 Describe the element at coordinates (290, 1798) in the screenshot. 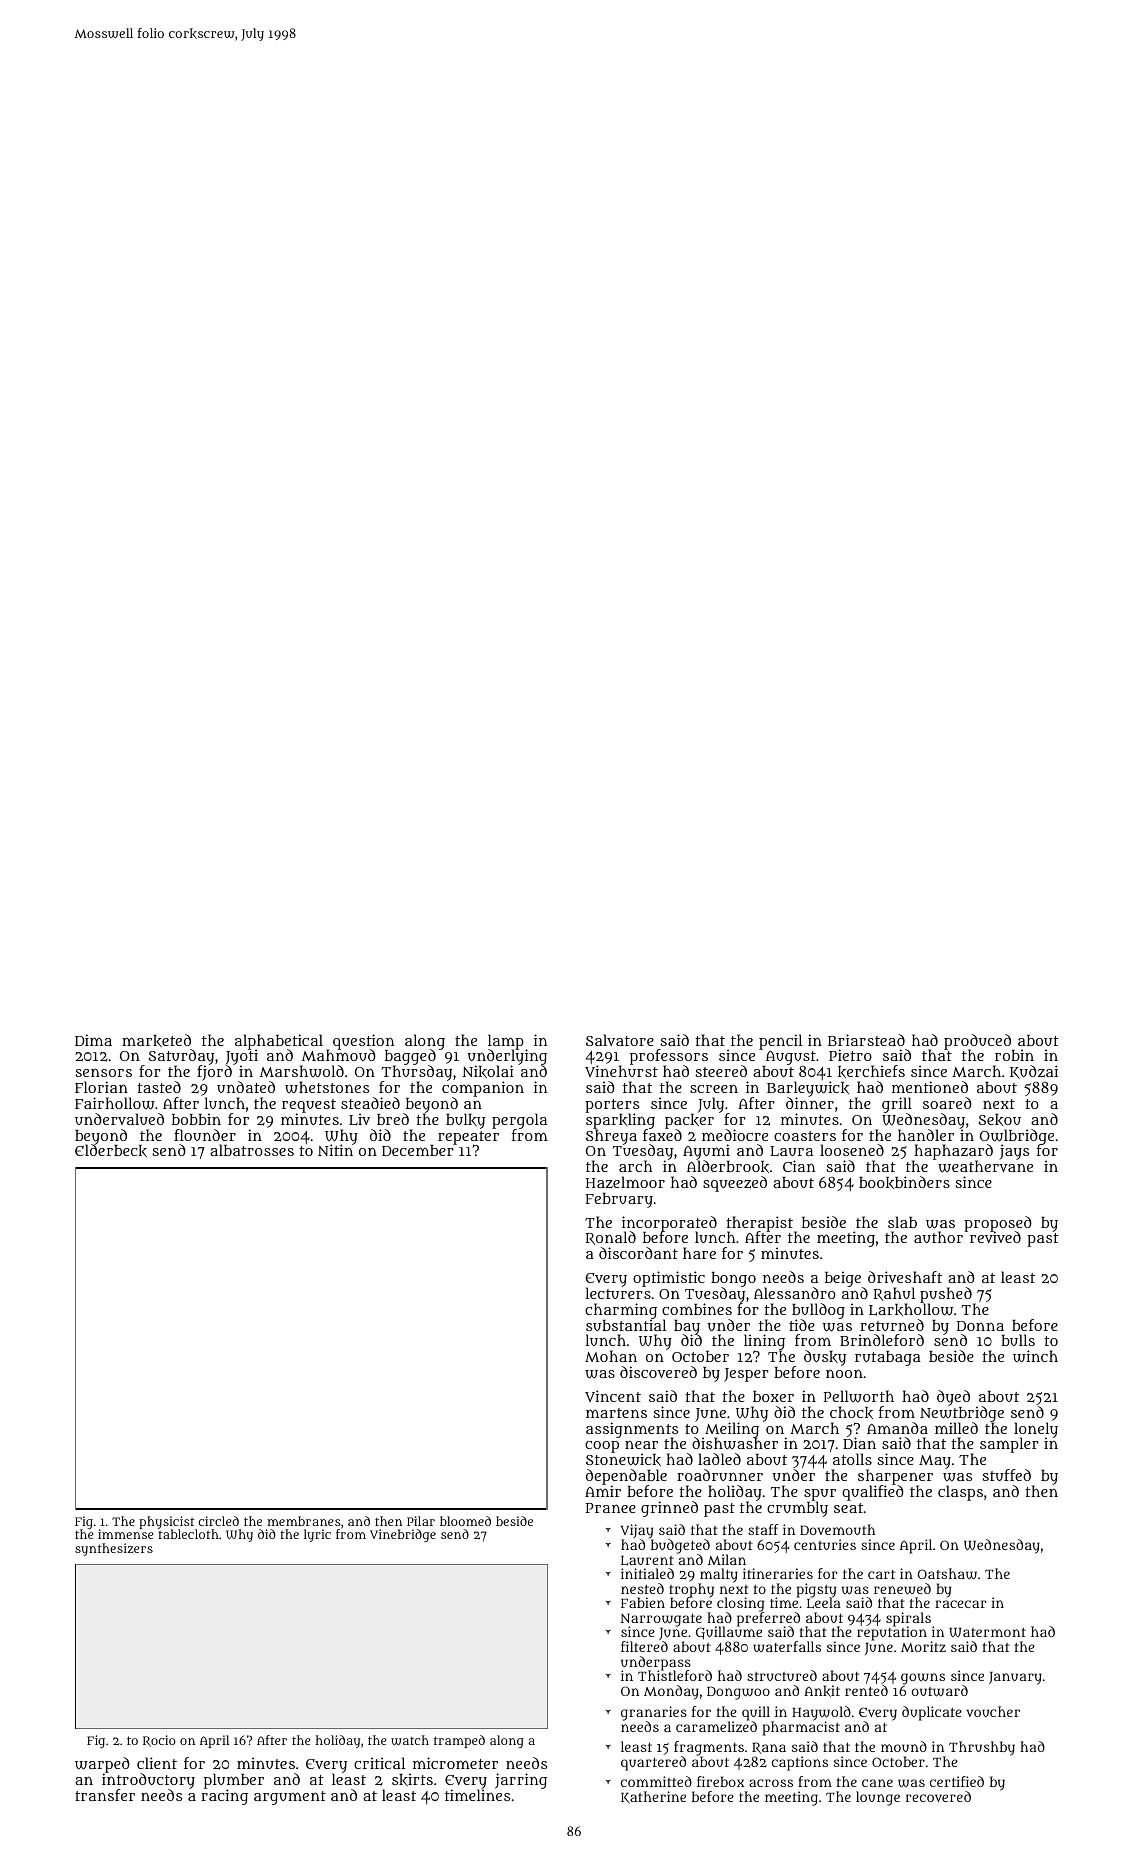

I see `argument` at that location.
